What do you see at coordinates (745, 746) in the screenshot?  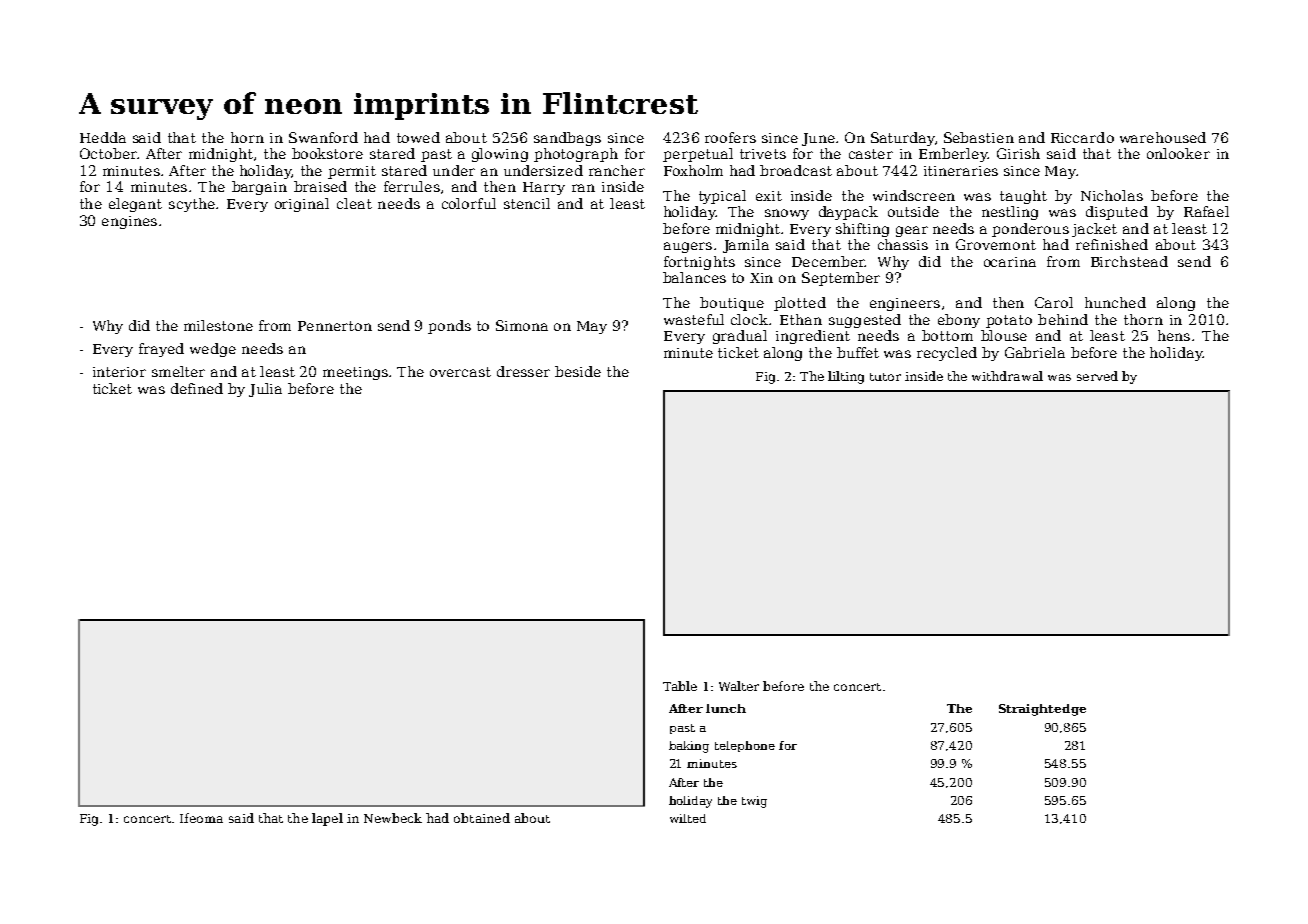 I see `telephone` at bounding box center [745, 746].
